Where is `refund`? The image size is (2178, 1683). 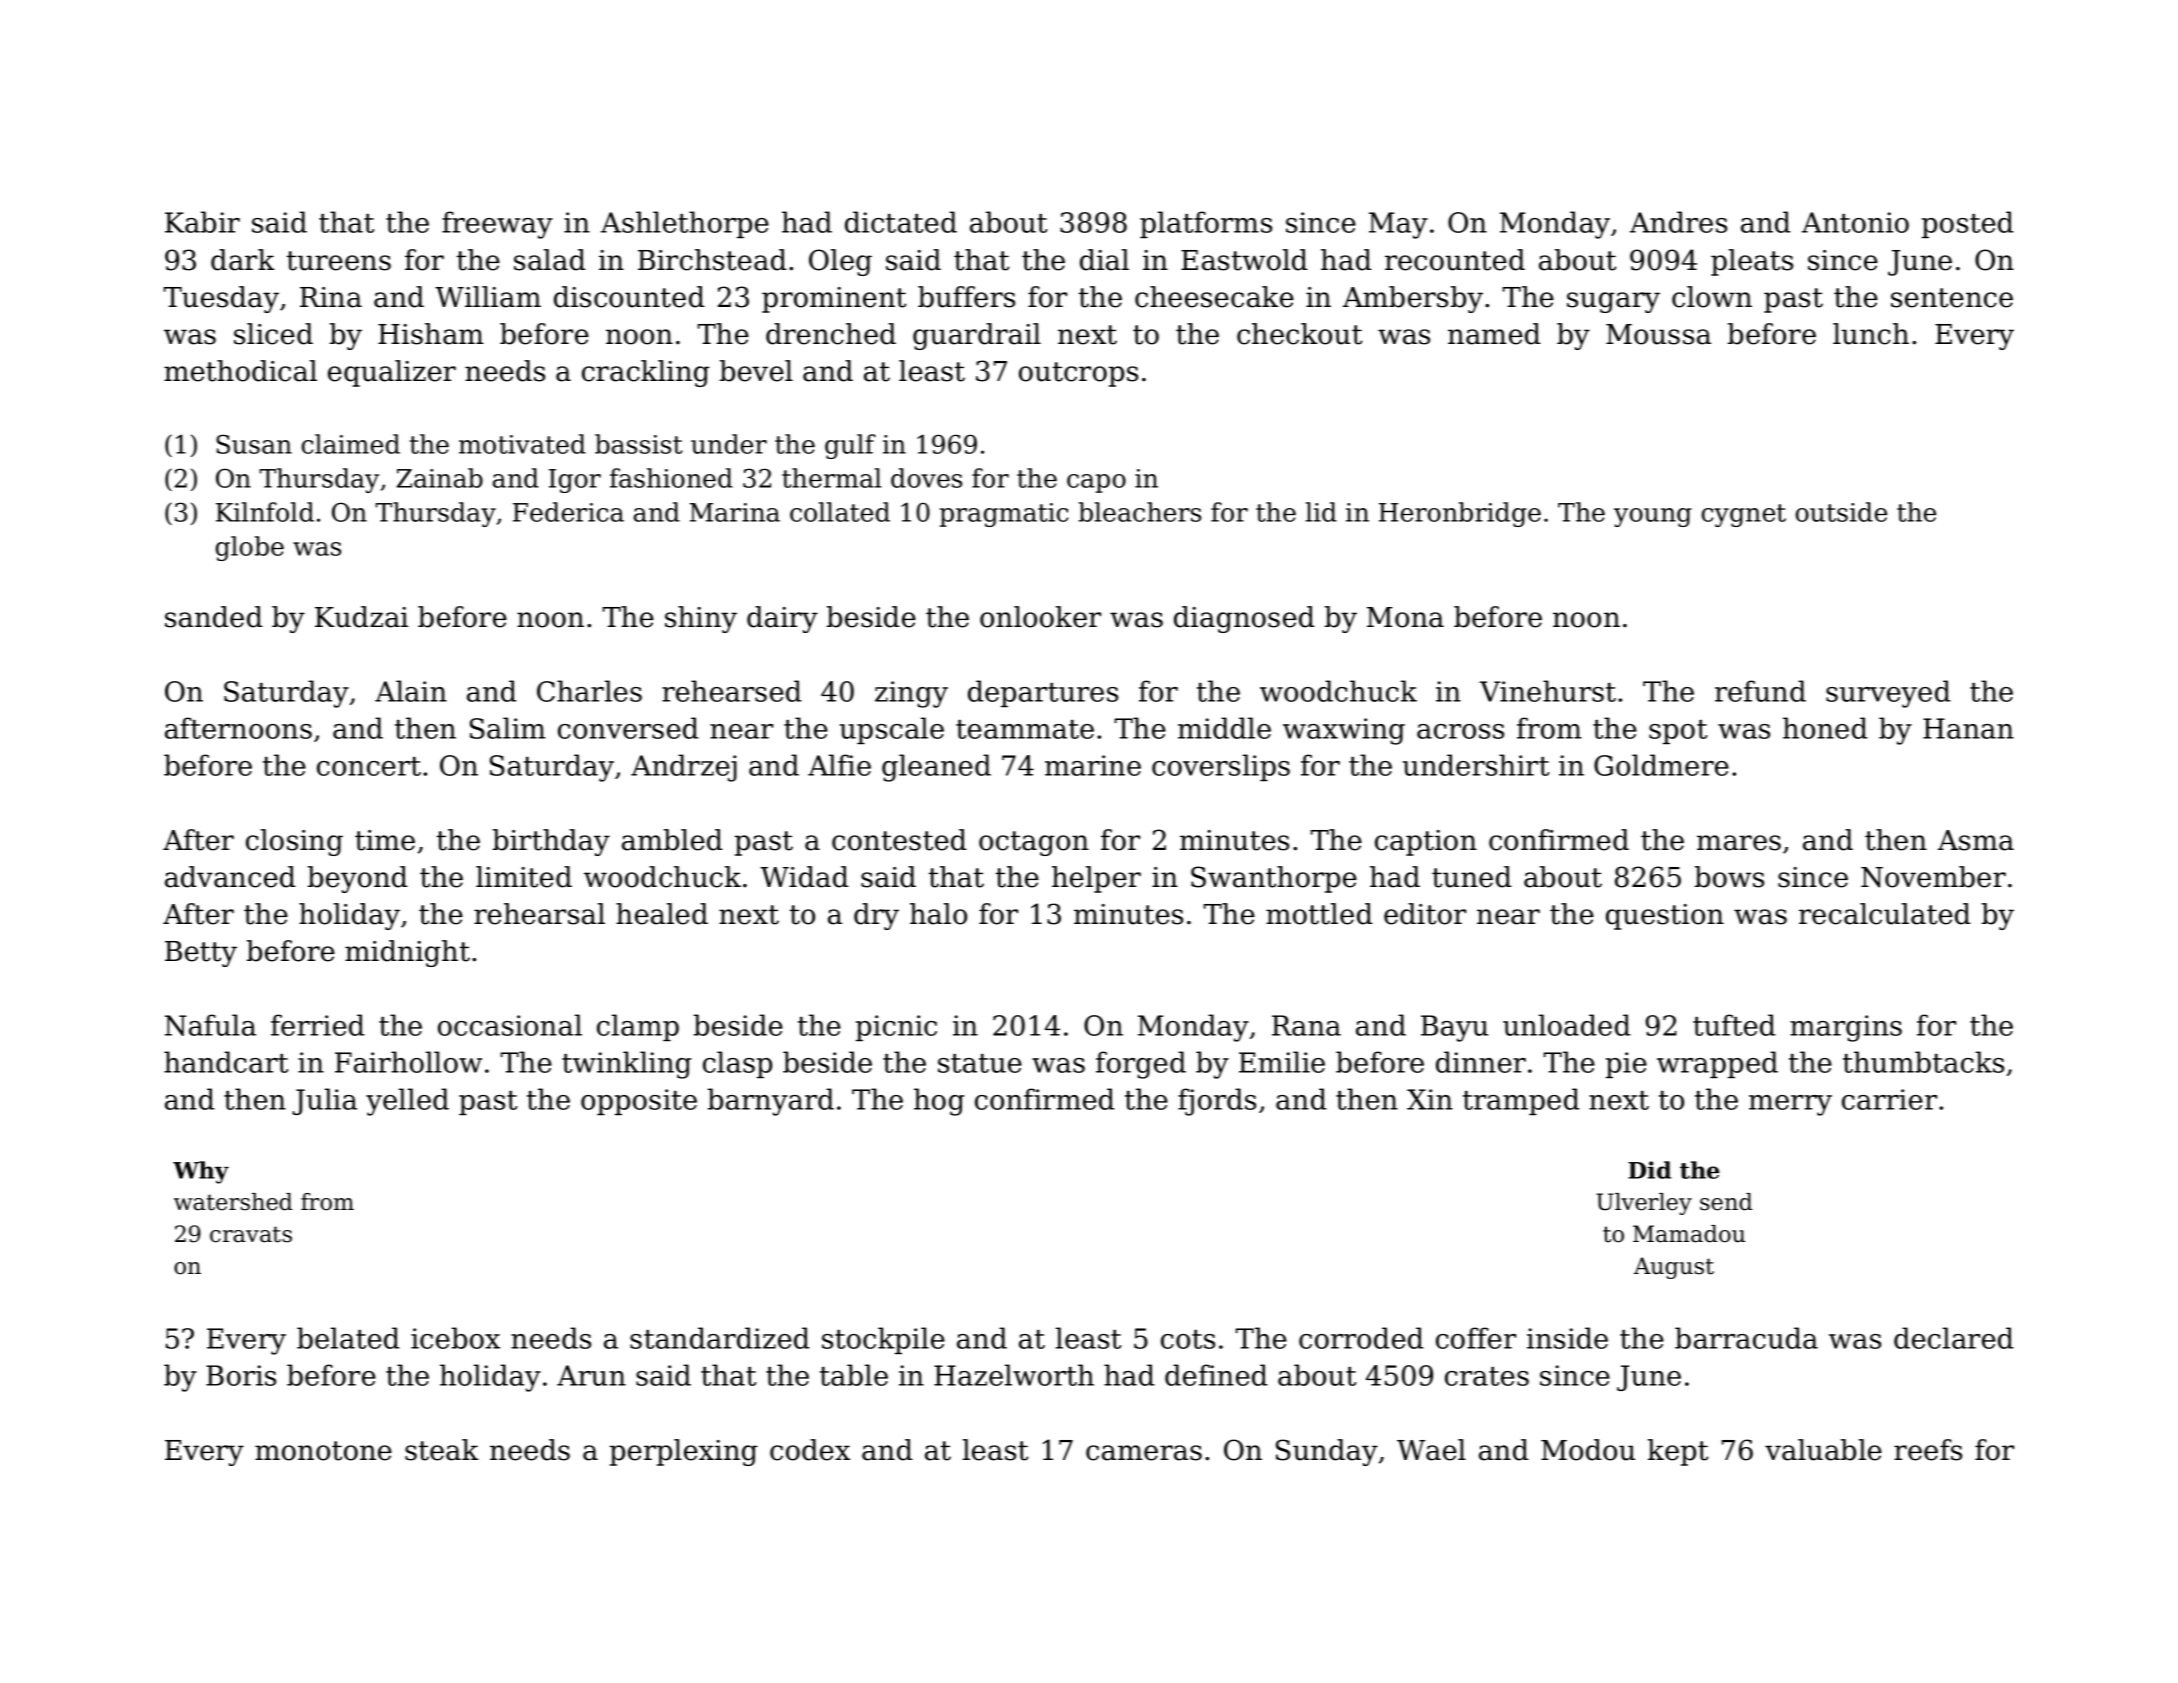 refund is located at coordinates (1760, 691).
